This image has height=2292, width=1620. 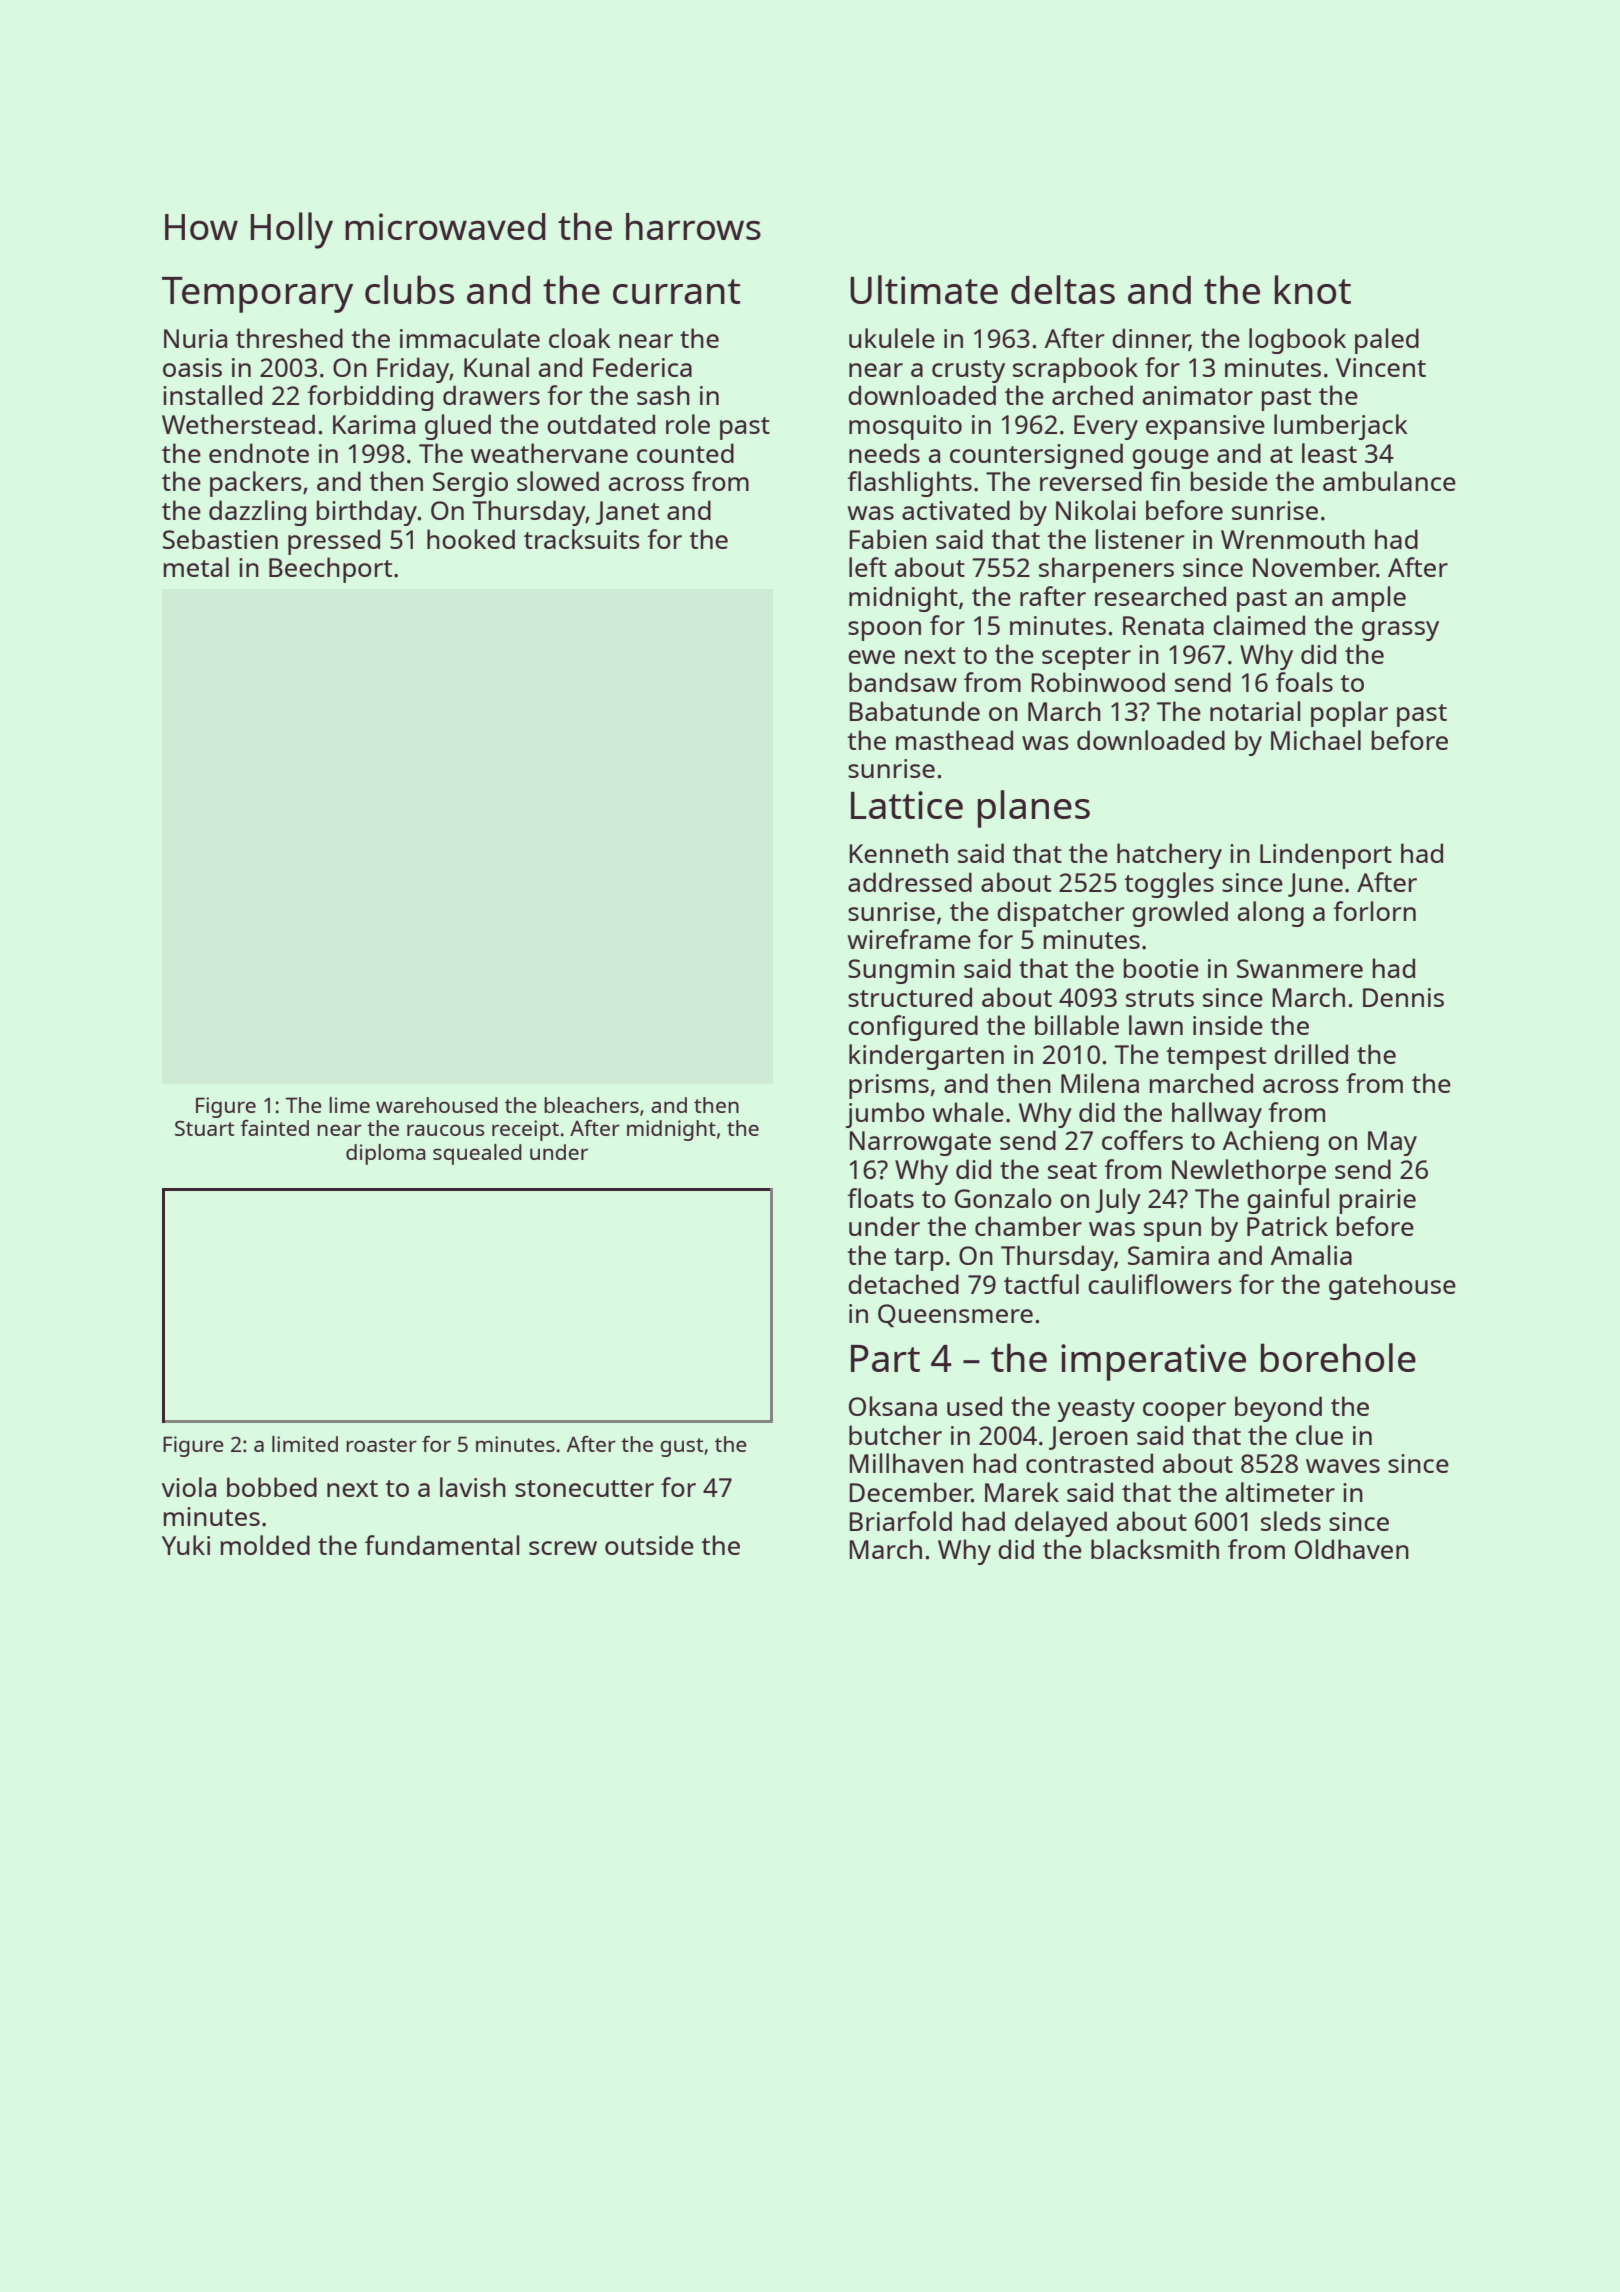 What do you see at coordinates (1352, 1549) in the image?
I see `Oldhaven` at bounding box center [1352, 1549].
